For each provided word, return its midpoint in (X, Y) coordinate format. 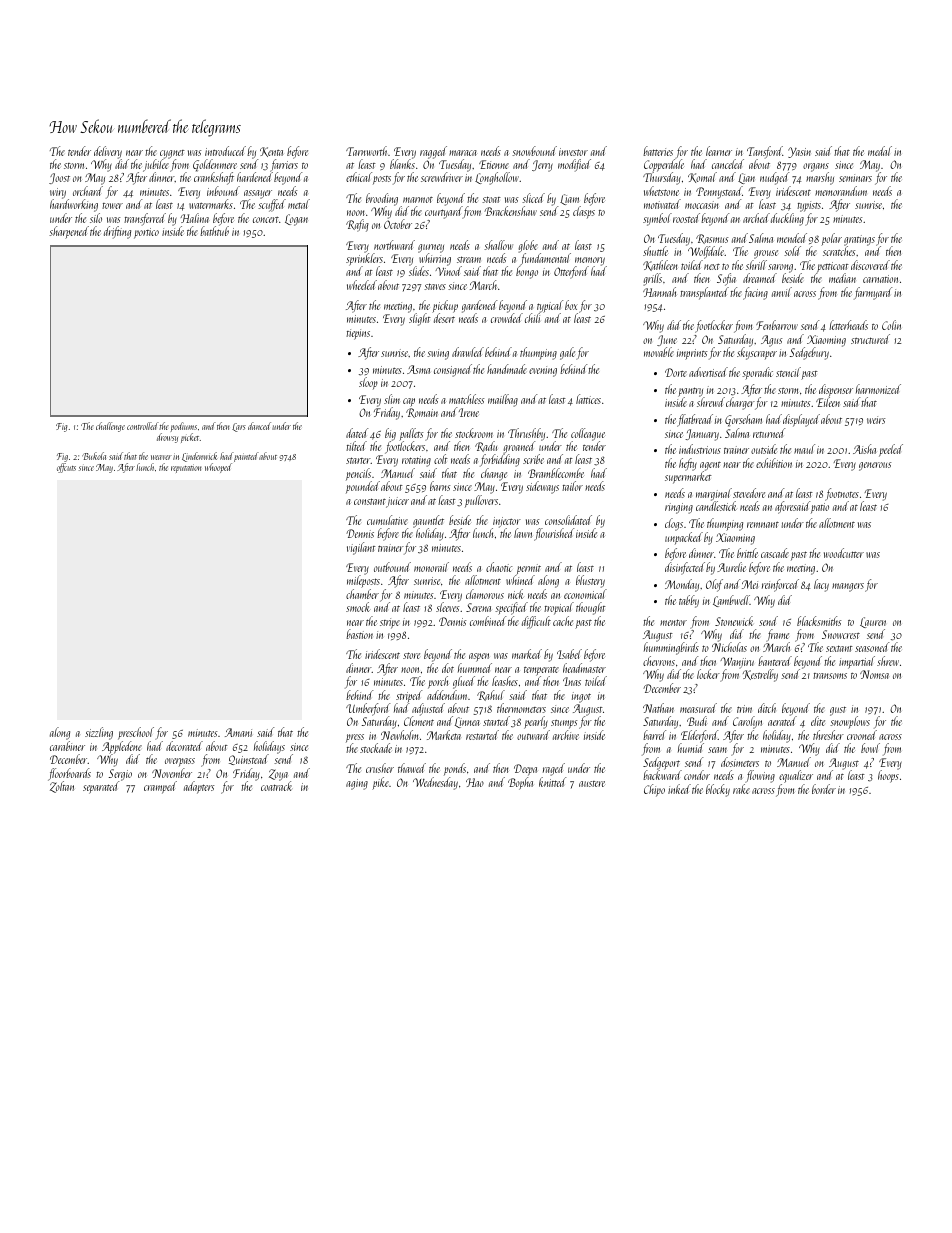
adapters (199, 787)
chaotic (499, 567)
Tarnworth (366, 151)
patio (820, 508)
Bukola (94, 456)
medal (880, 151)
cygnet (172, 154)
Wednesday (435, 783)
